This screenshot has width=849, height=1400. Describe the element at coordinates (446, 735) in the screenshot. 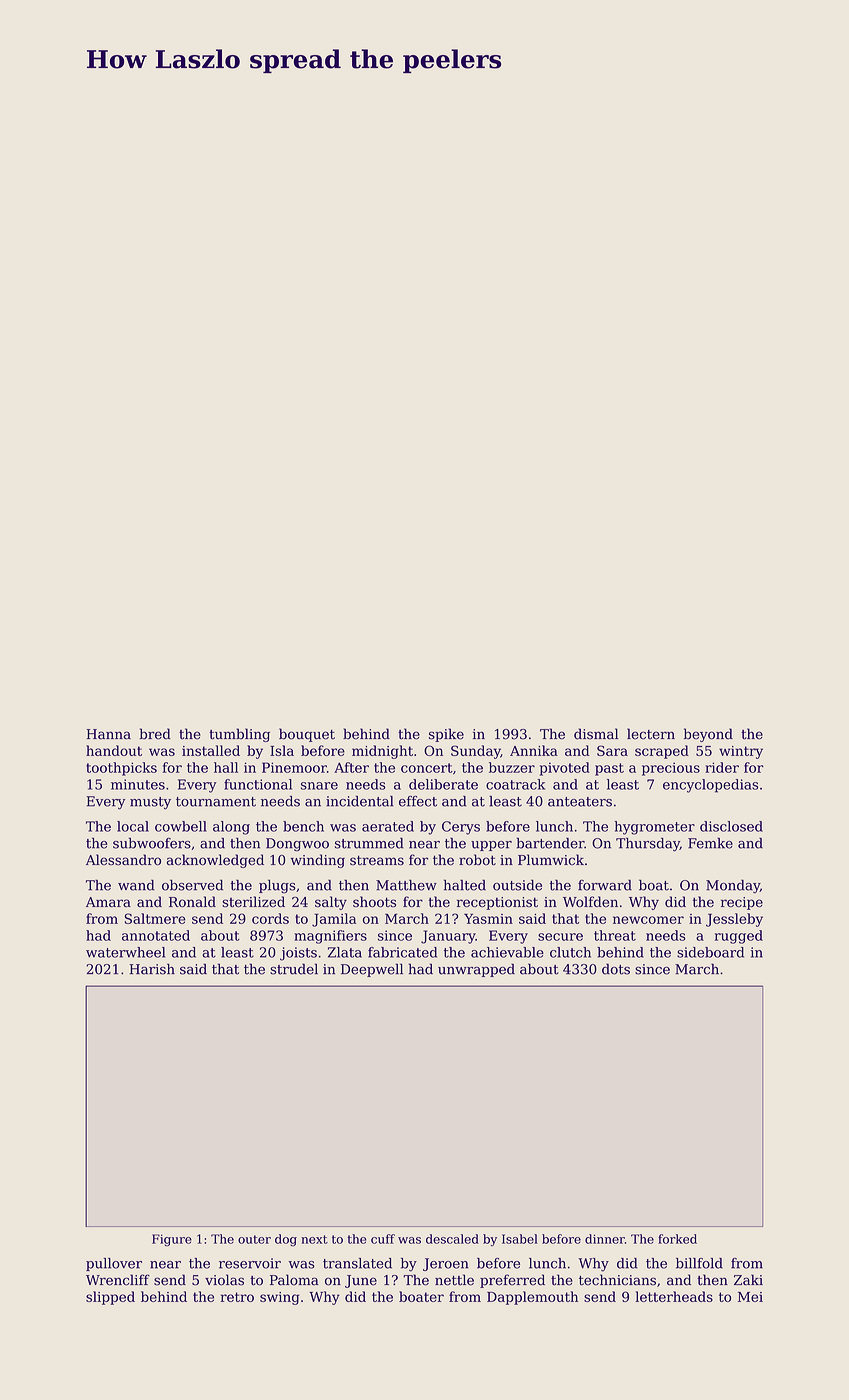

I see `spike` at that location.
